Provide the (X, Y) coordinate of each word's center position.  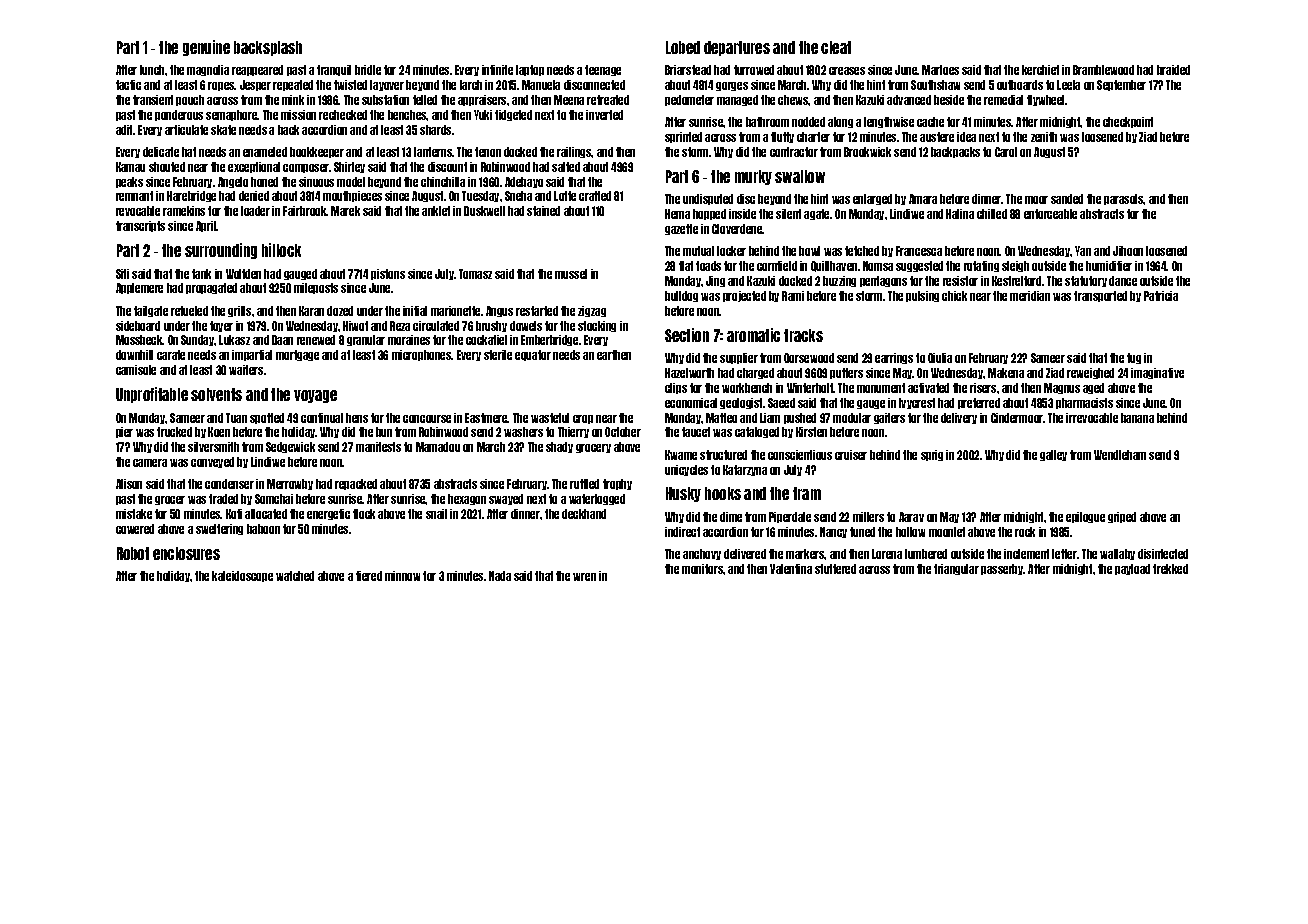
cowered (135, 529)
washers (523, 432)
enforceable (1050, 214)
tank (201, 274)
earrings (894, 358)
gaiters (889, 418)
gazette (681, 229)
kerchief (1040, 70)
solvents (216, 394)
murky (753, 177)
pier (124, 432)
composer (306, 168)
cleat (836, 47)
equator (533, 355)
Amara (923, 199)
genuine (206, 48)
